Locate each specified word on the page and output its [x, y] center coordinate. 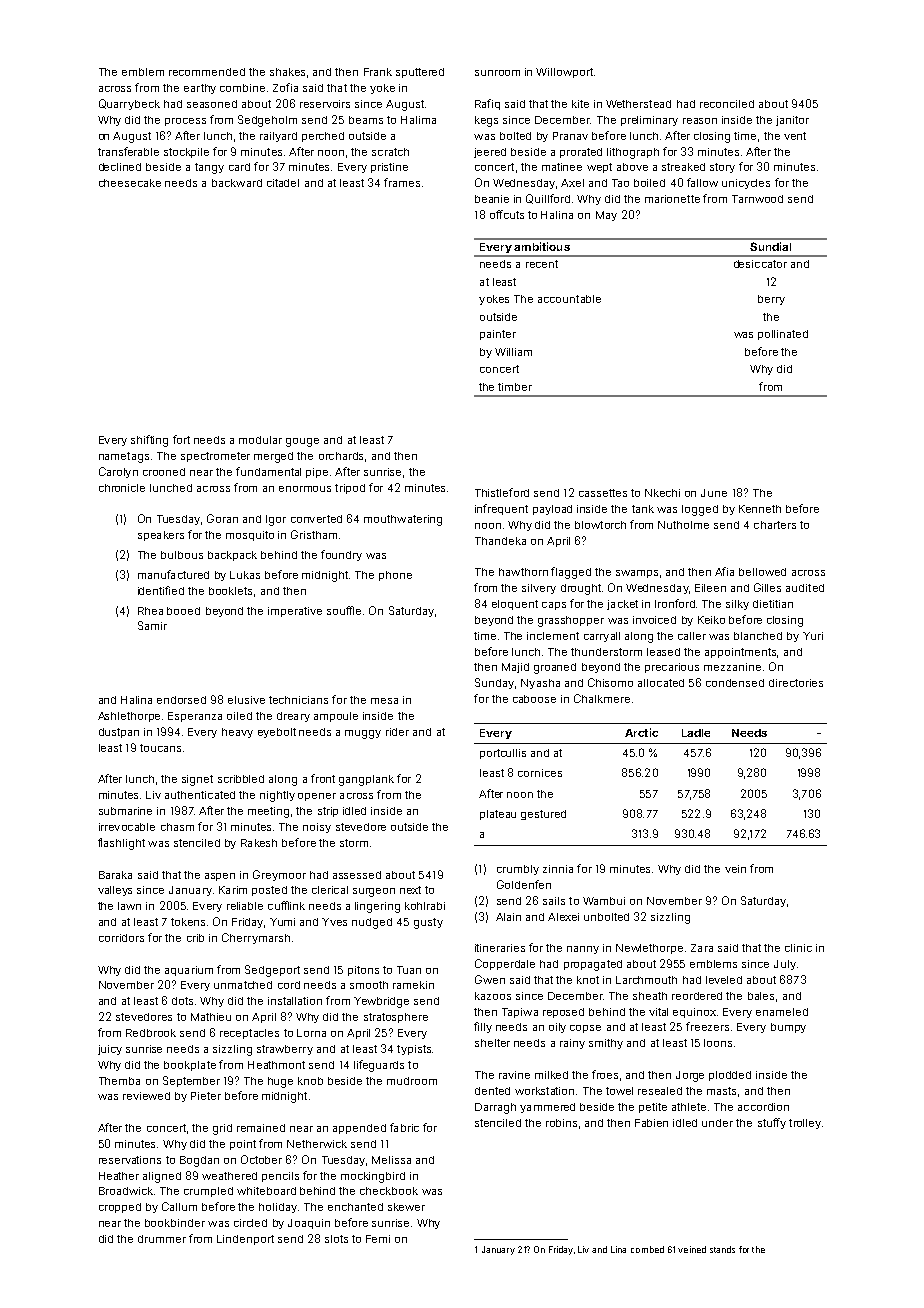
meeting [268, 812]
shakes [287, 72]
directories [796, 683]
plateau [498, 815]
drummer [162, 1239]
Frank [378, 72]
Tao [620, 183]
